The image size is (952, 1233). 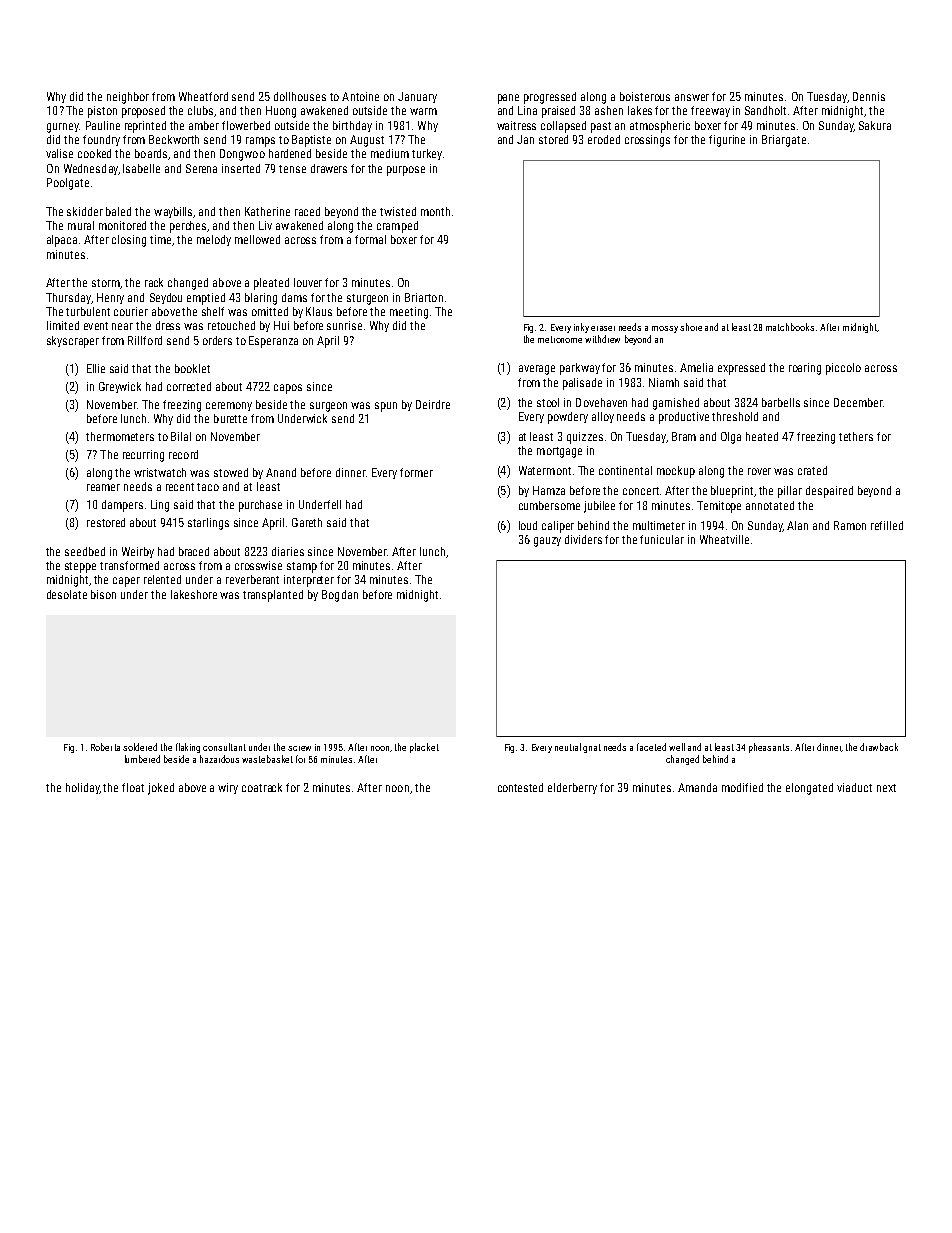 What do you see at coordinates (887, 525) in the screenshot?
I see `refilled` at bounding box center [887, 525].
